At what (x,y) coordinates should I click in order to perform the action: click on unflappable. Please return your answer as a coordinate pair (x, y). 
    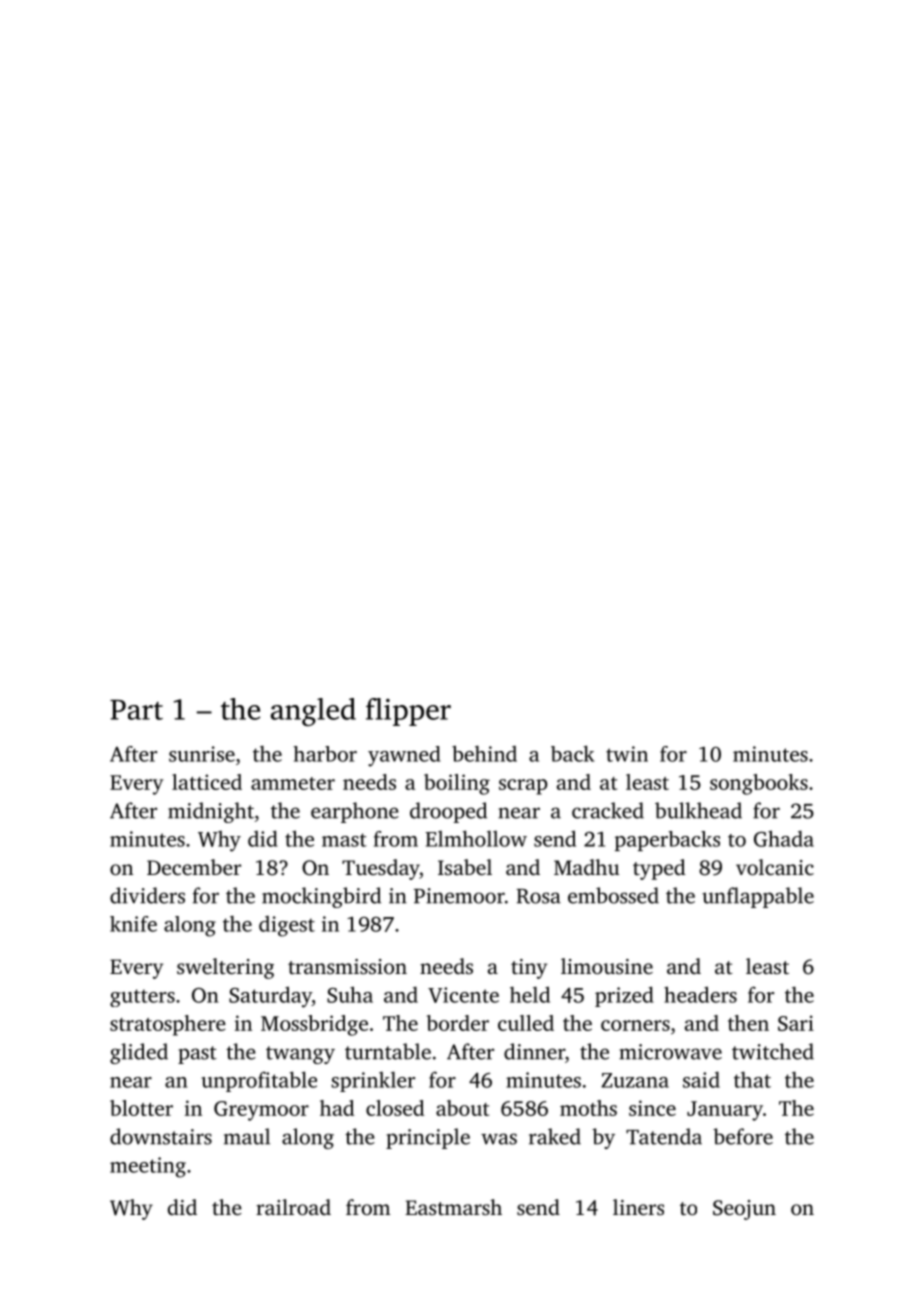
    Looking at the image, I should click on (758, 897).
